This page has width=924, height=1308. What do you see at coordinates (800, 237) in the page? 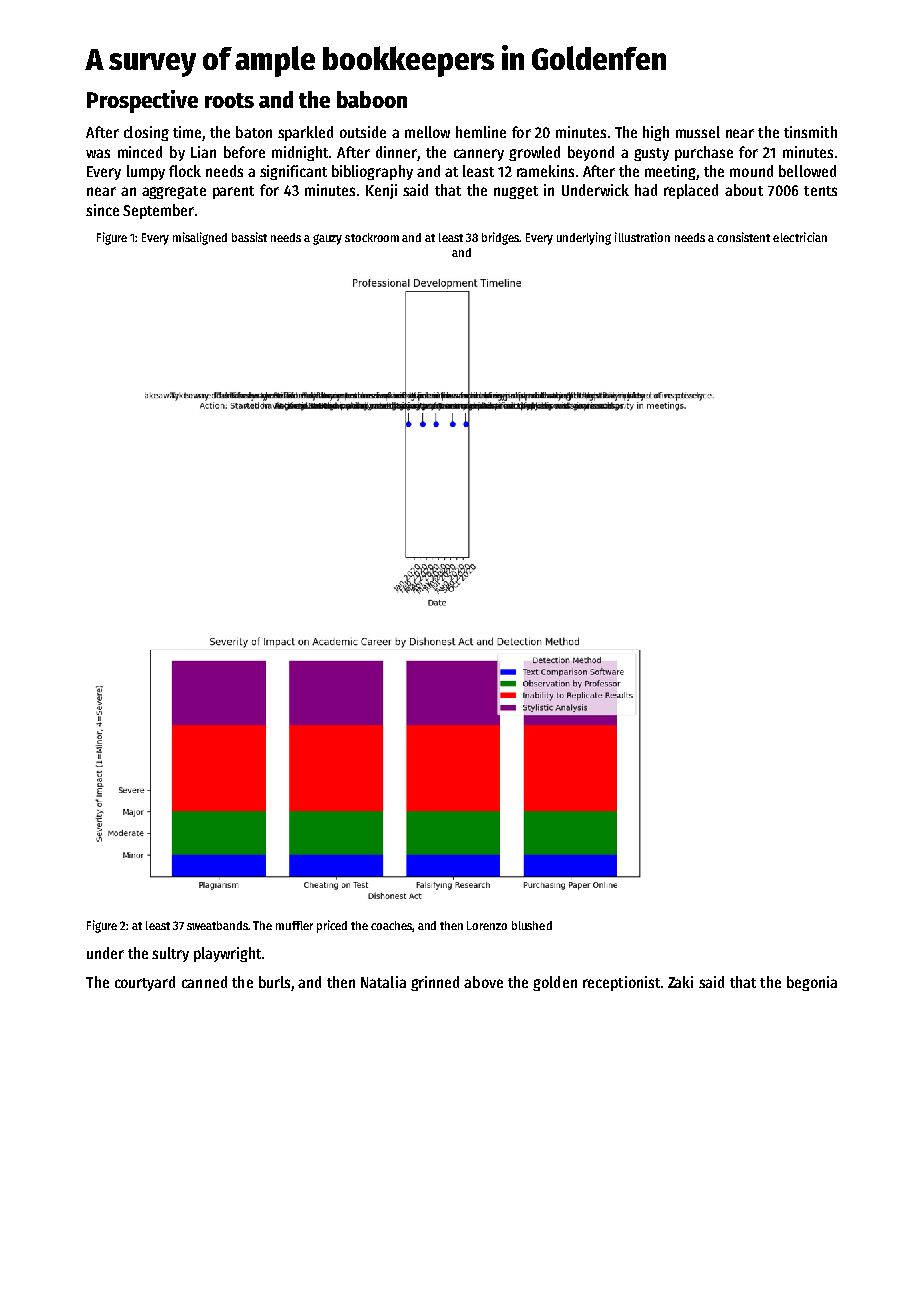
I see `electrician` at bounding box center [800, 237].
